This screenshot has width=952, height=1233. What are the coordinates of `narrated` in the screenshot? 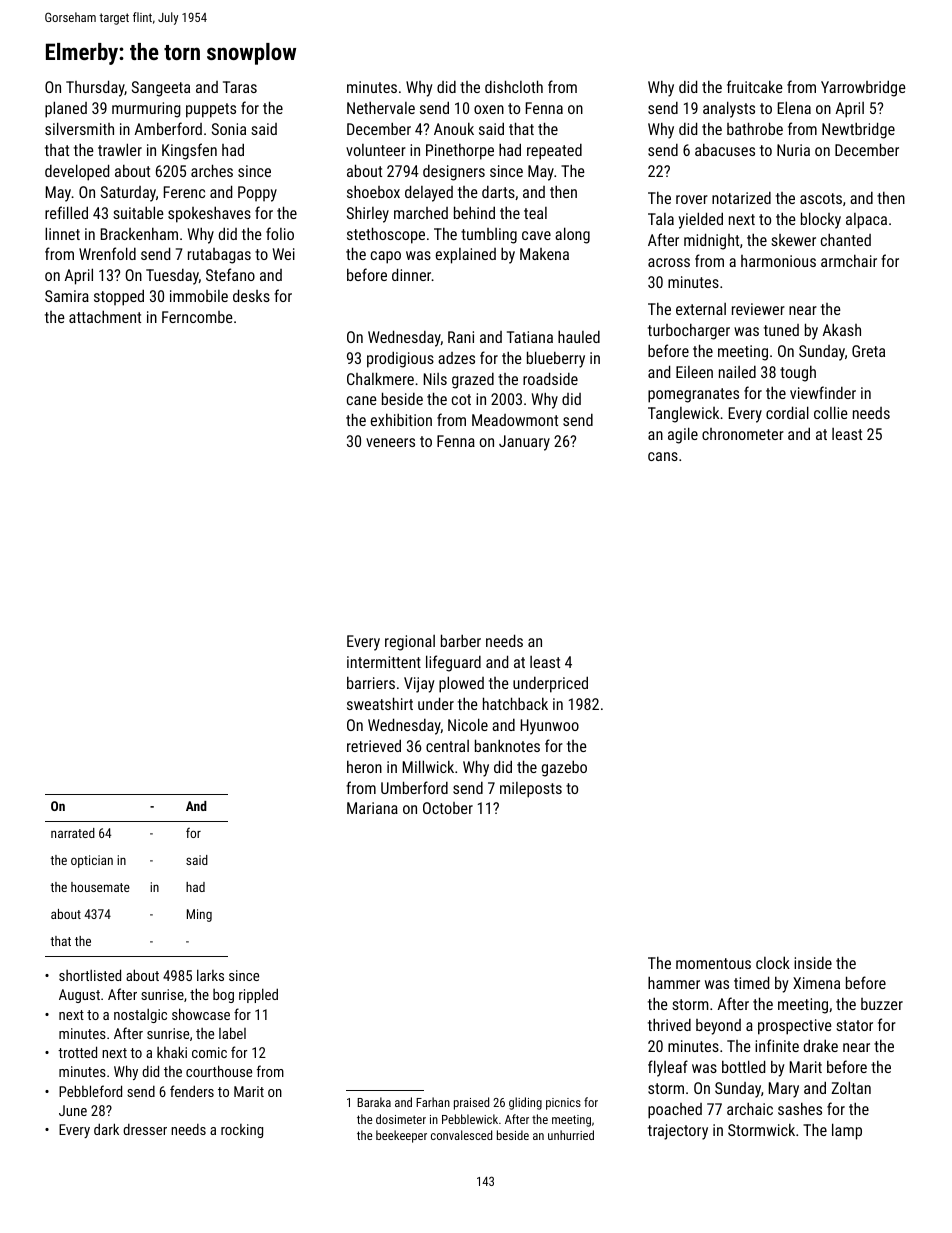 It's located at (73, 833).
